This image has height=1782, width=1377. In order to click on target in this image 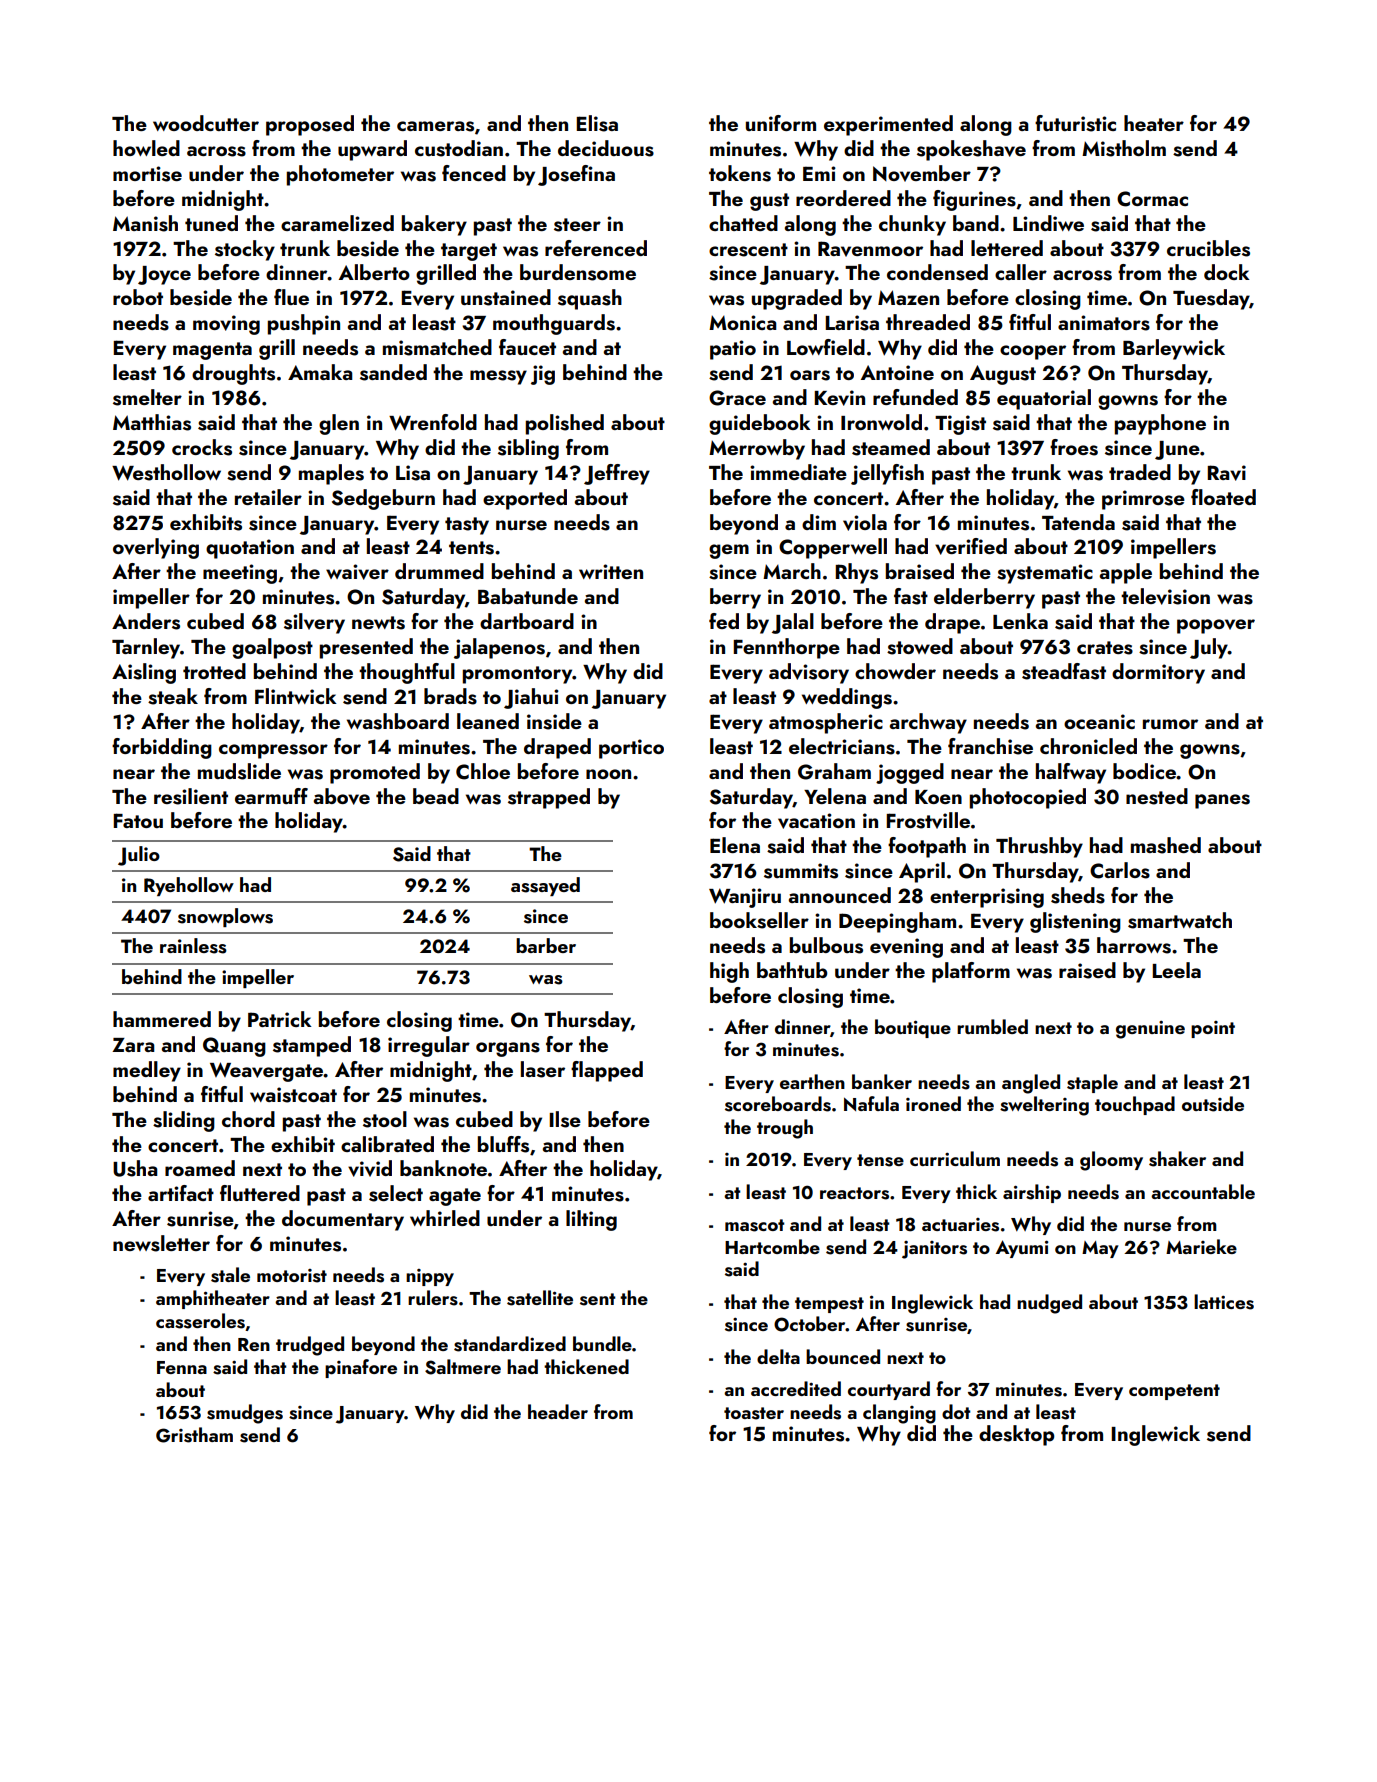, I will do `click(469, 252)`.
